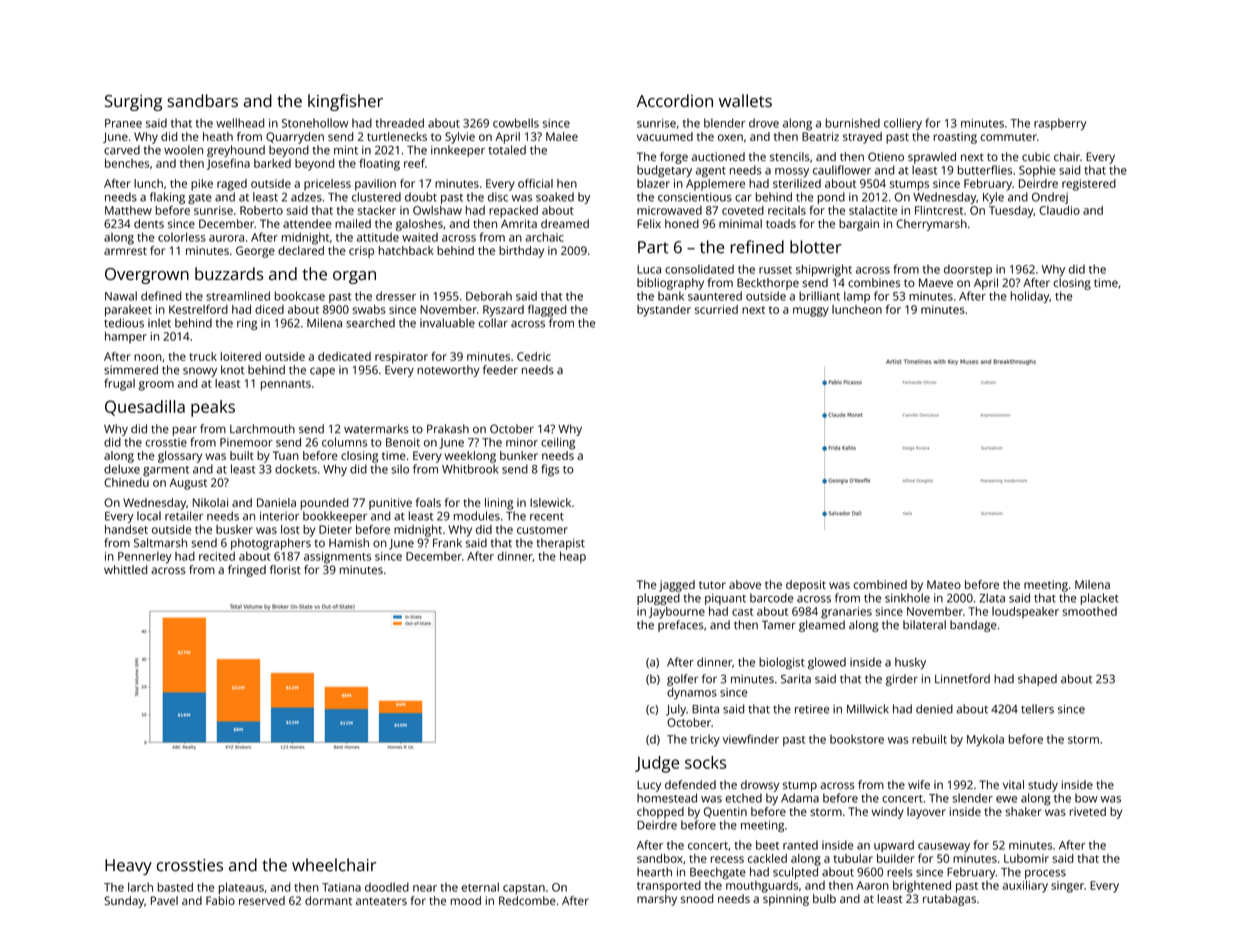 This page has width=1233, height=952. I want to click on Matthew, so click(128, 210).
